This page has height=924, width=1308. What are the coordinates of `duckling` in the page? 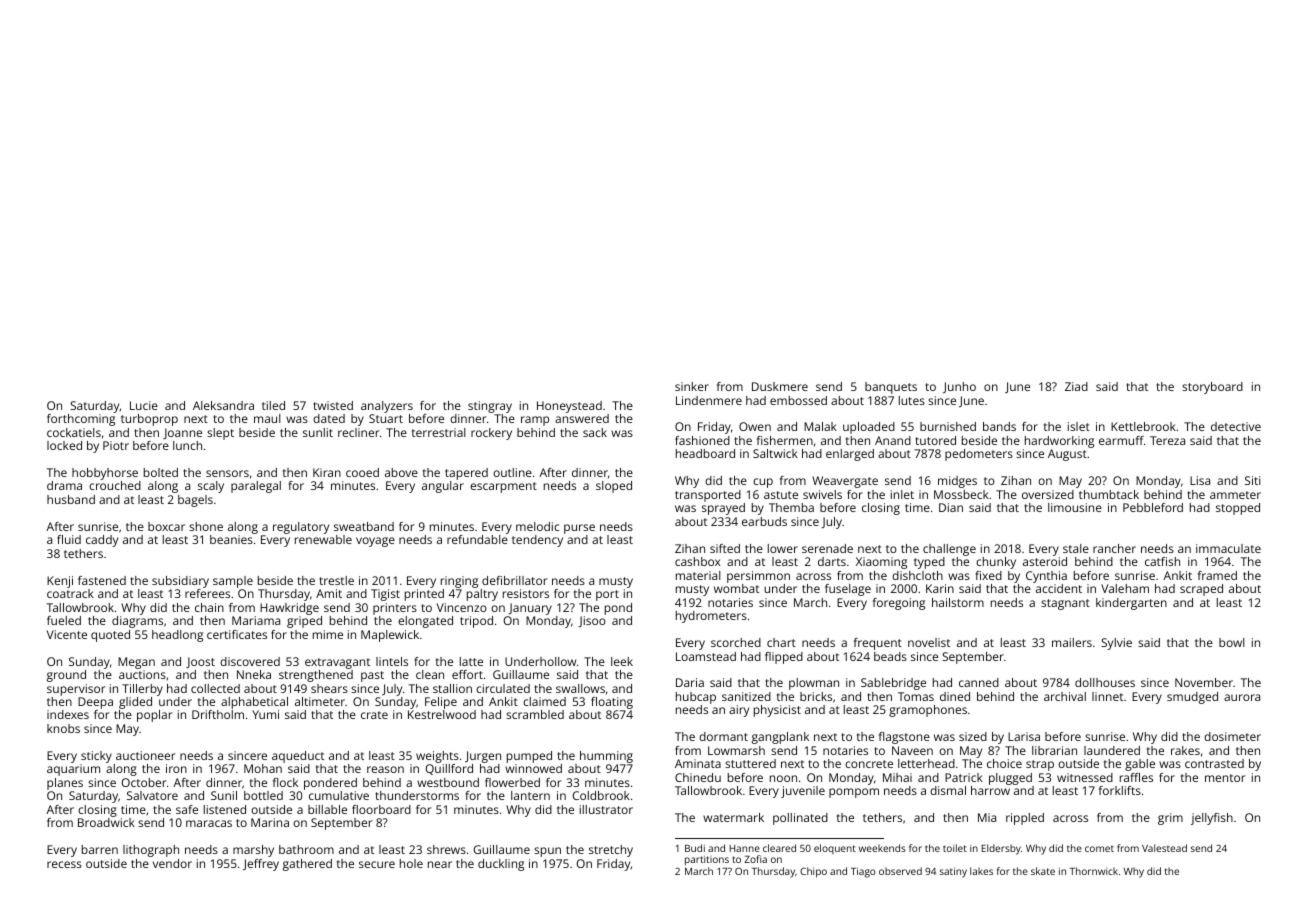 It's located at (501, 865).
